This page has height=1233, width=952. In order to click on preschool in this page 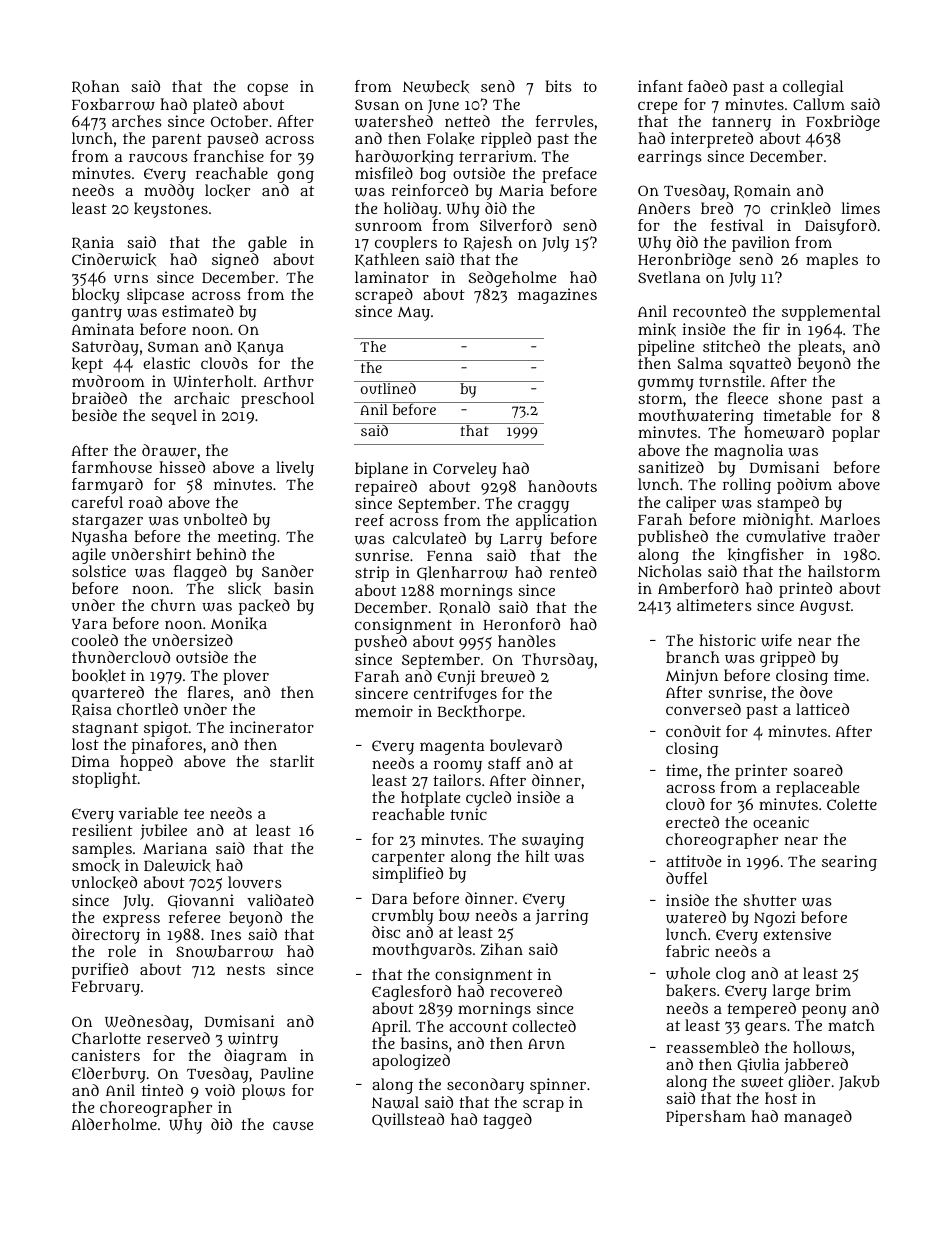, I will do `click(277, 400)`.
